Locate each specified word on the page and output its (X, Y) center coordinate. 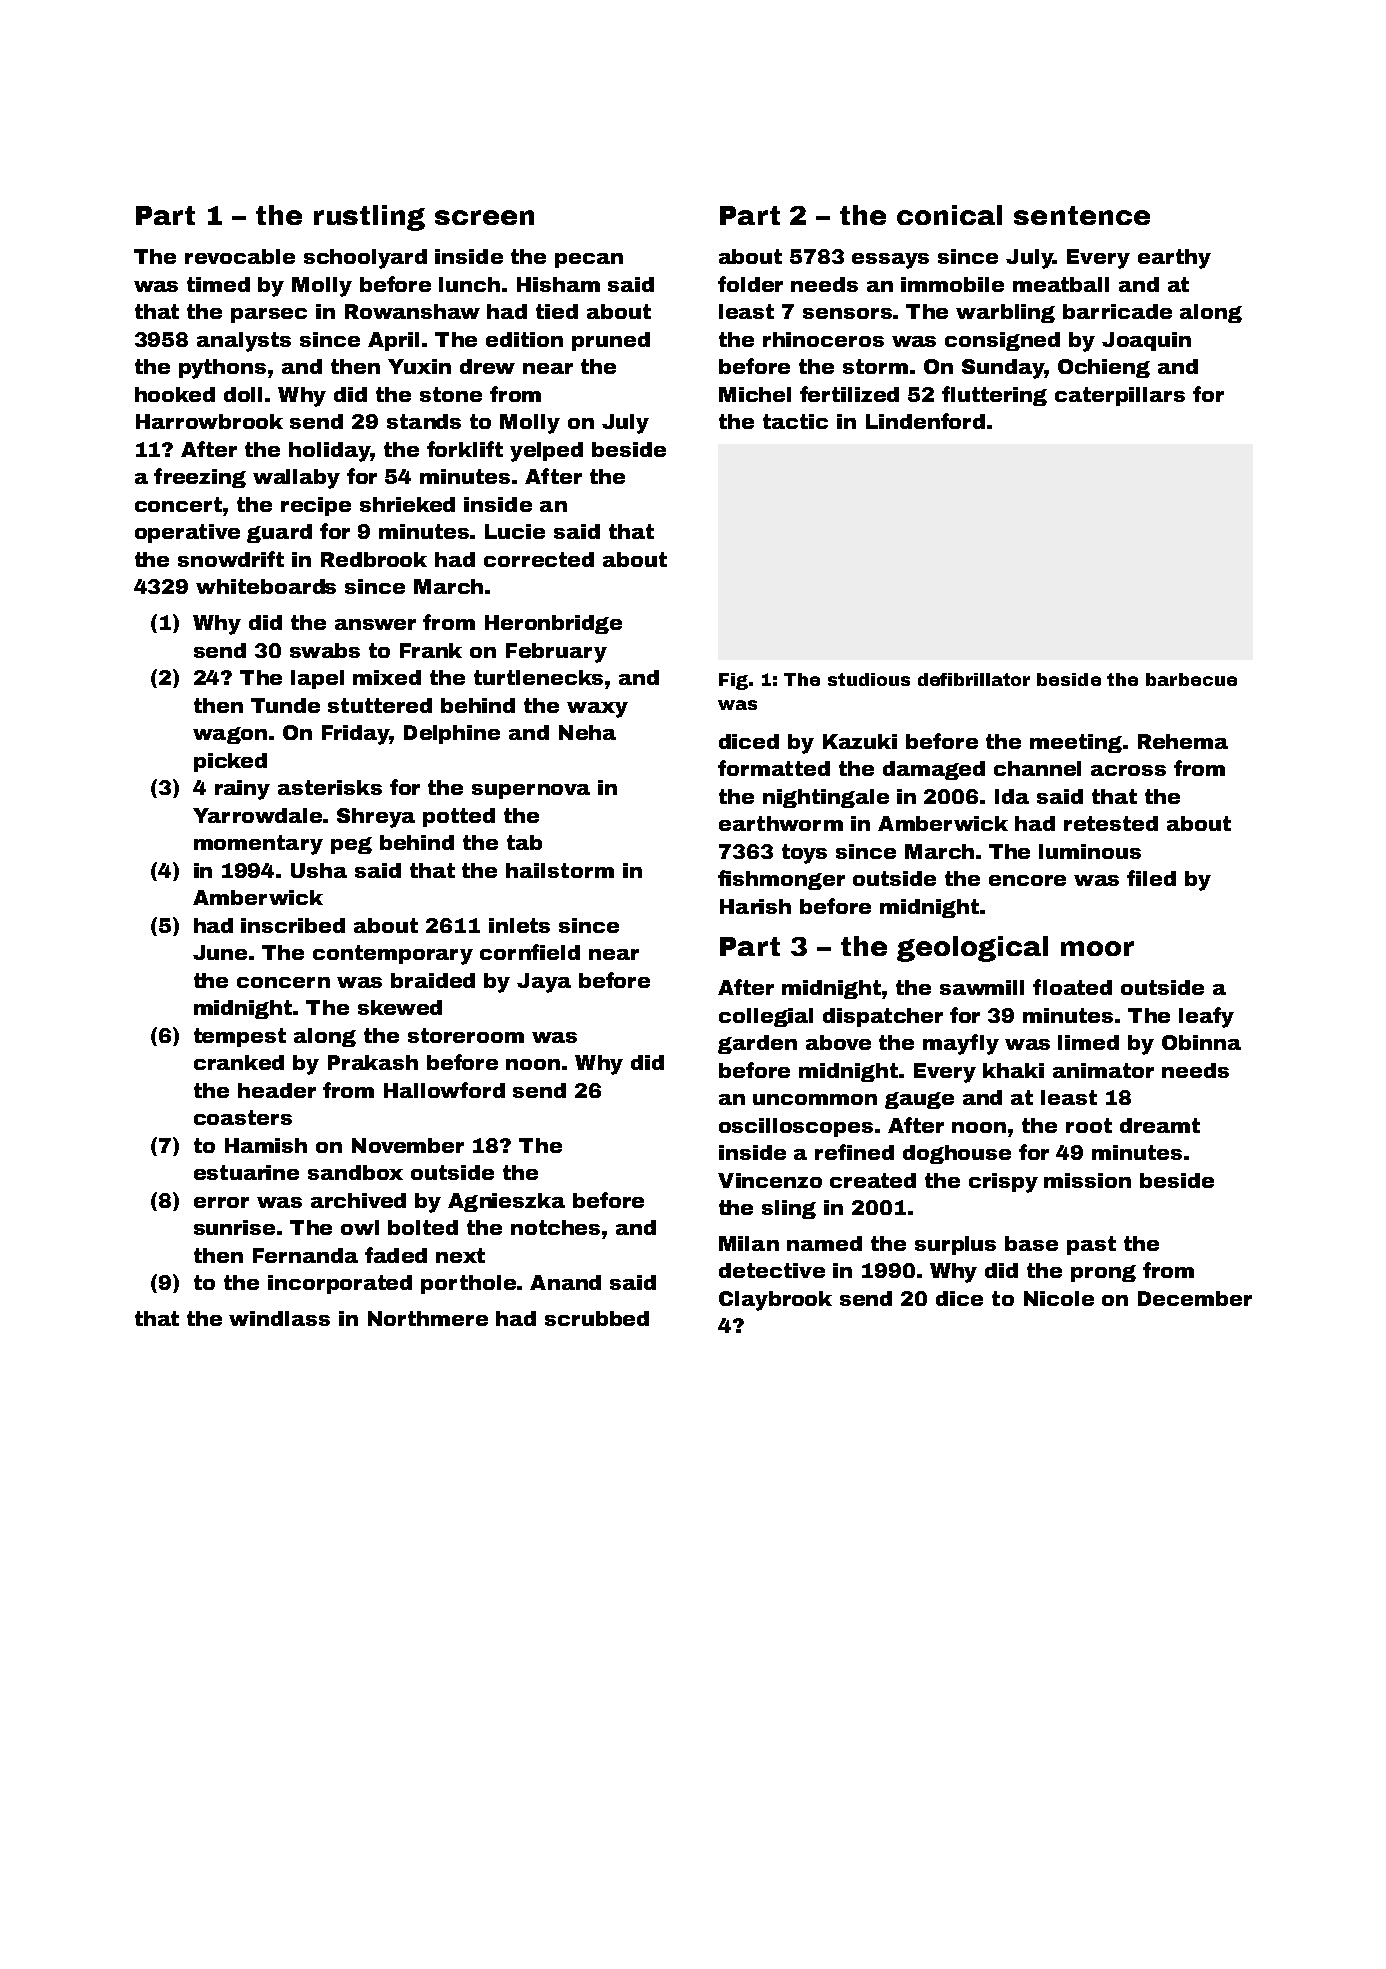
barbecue (1191, 679)
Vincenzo (770, 1180)
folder (750, 284)
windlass (279, 1318)
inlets (519, 925)
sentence (1082, 215)
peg (351, 845)
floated (1072, 987)
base (1031, 1243)
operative (187, 533)
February (556, 653)
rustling (369, 218)
